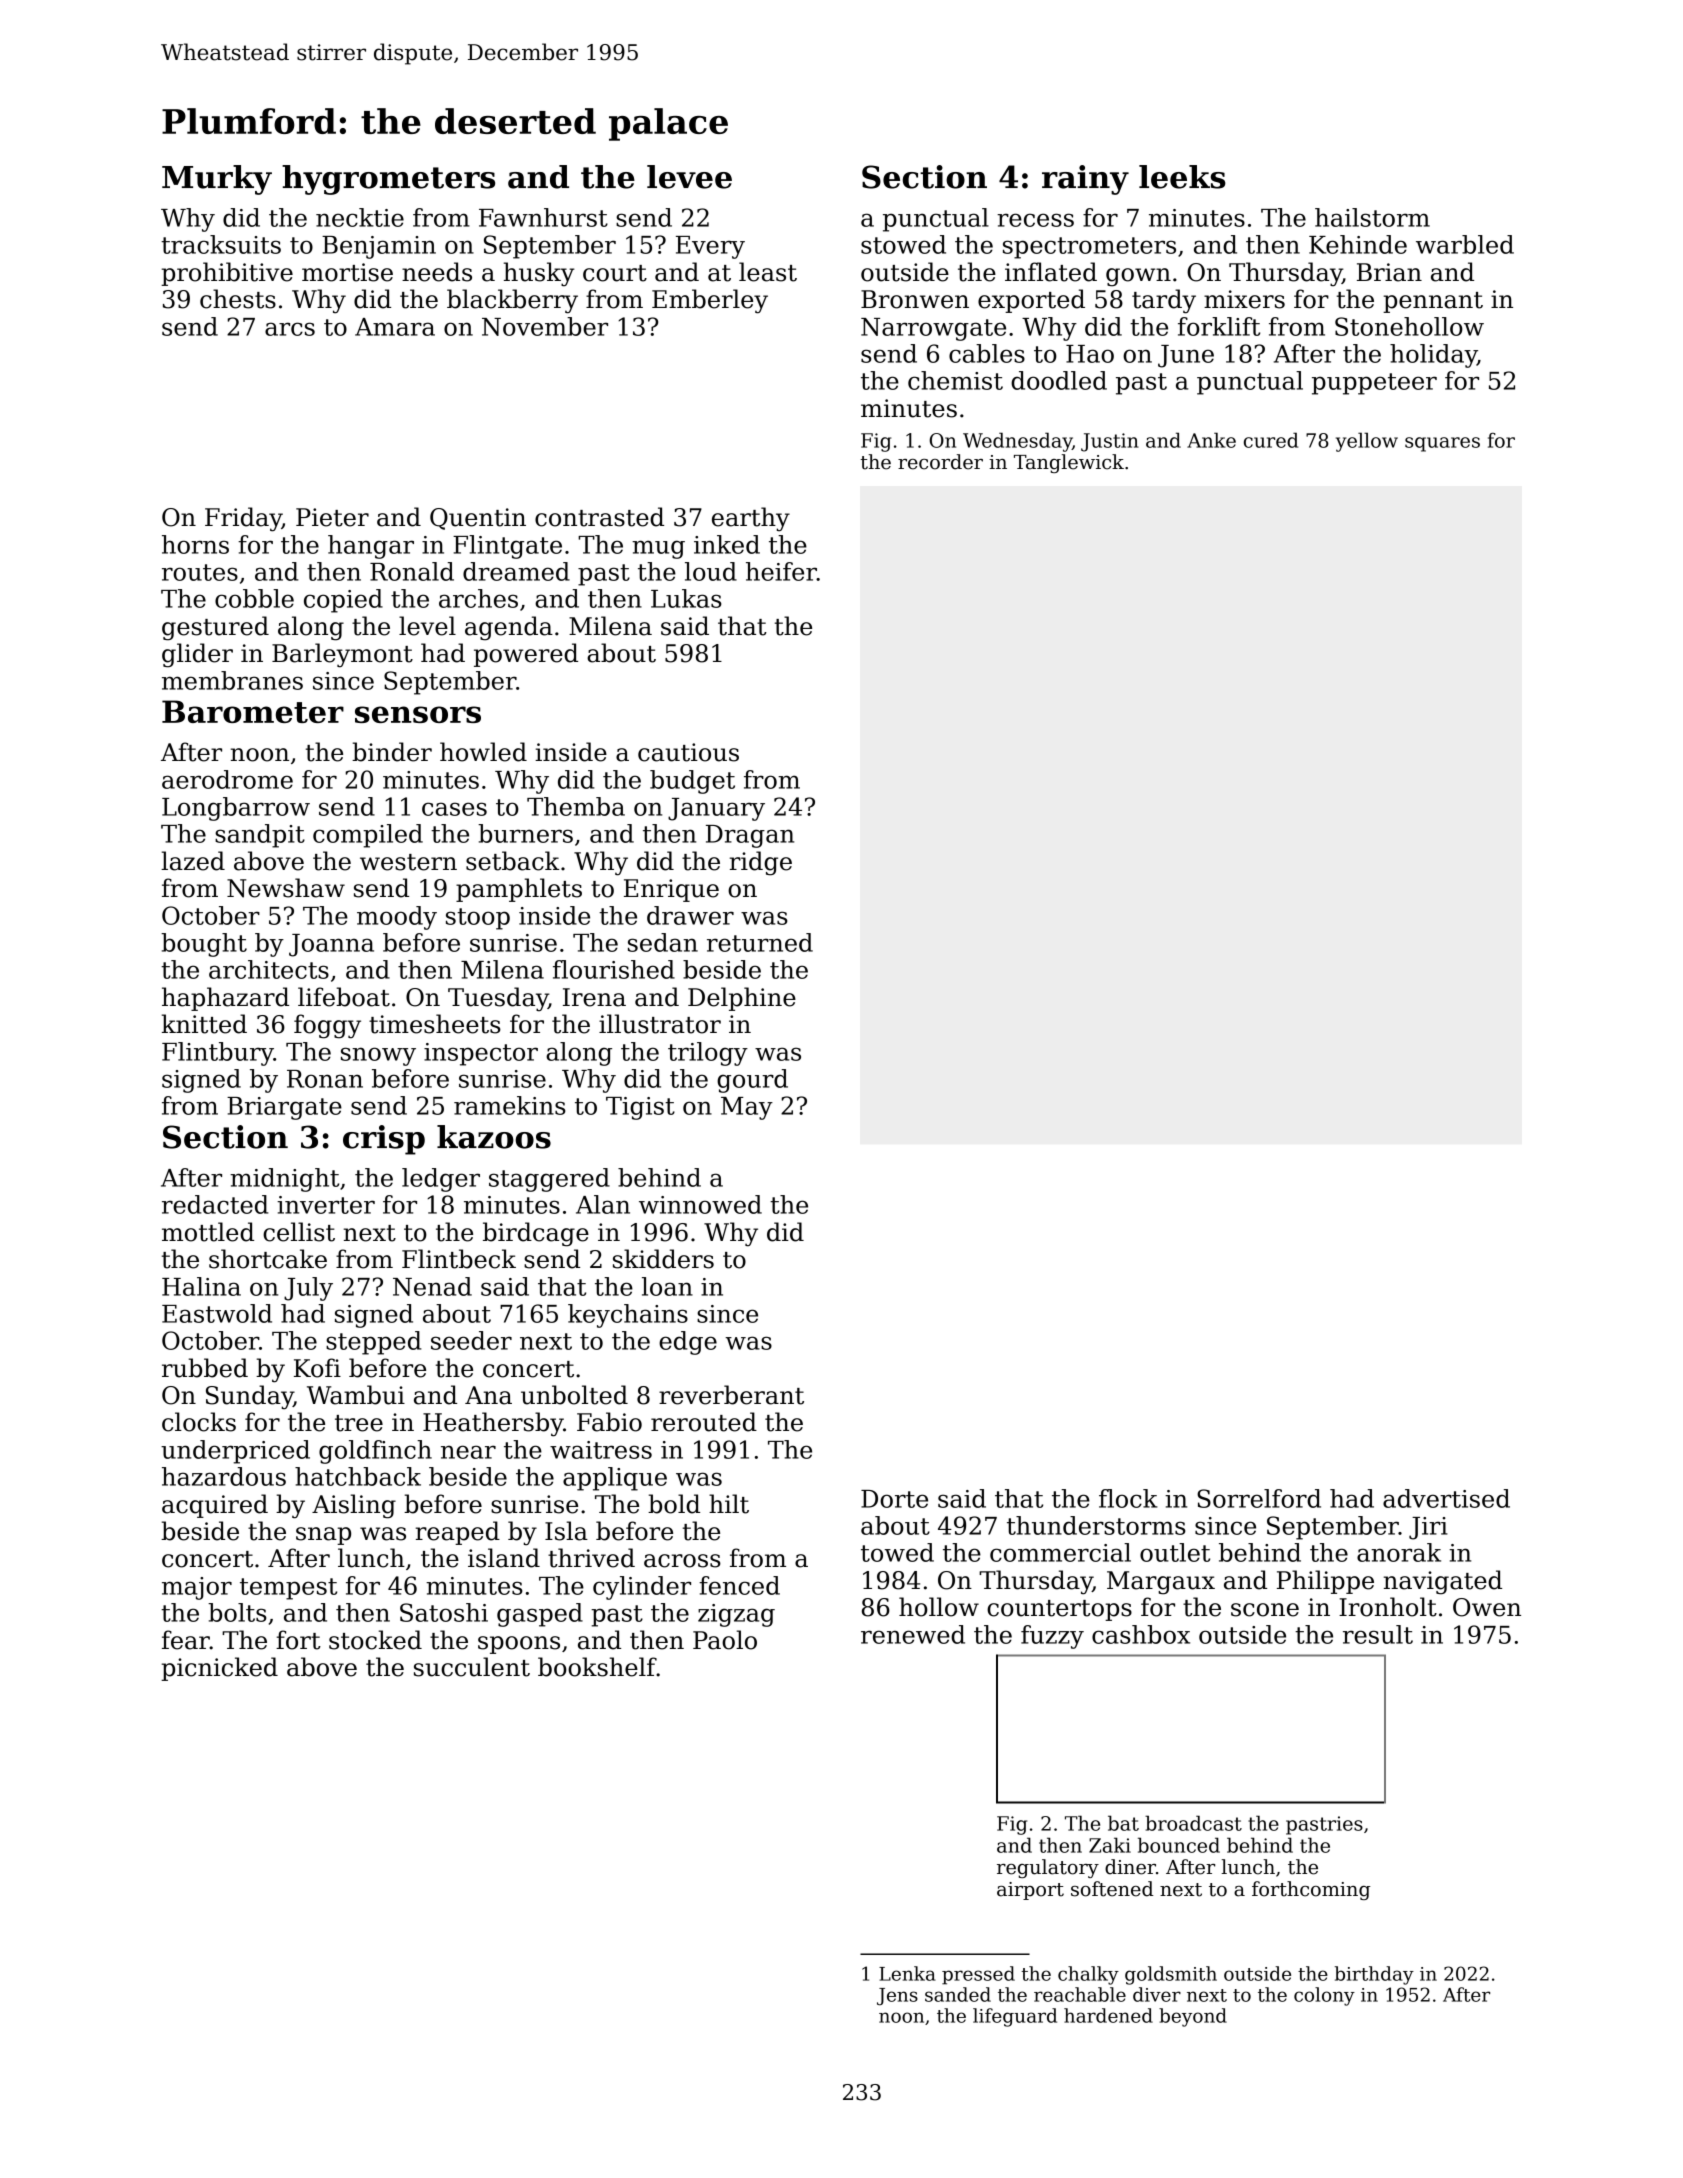  What do you see at coordinates (761, 863) in the screenshot?
I see `ridge` at bounding box center [761, 863].
